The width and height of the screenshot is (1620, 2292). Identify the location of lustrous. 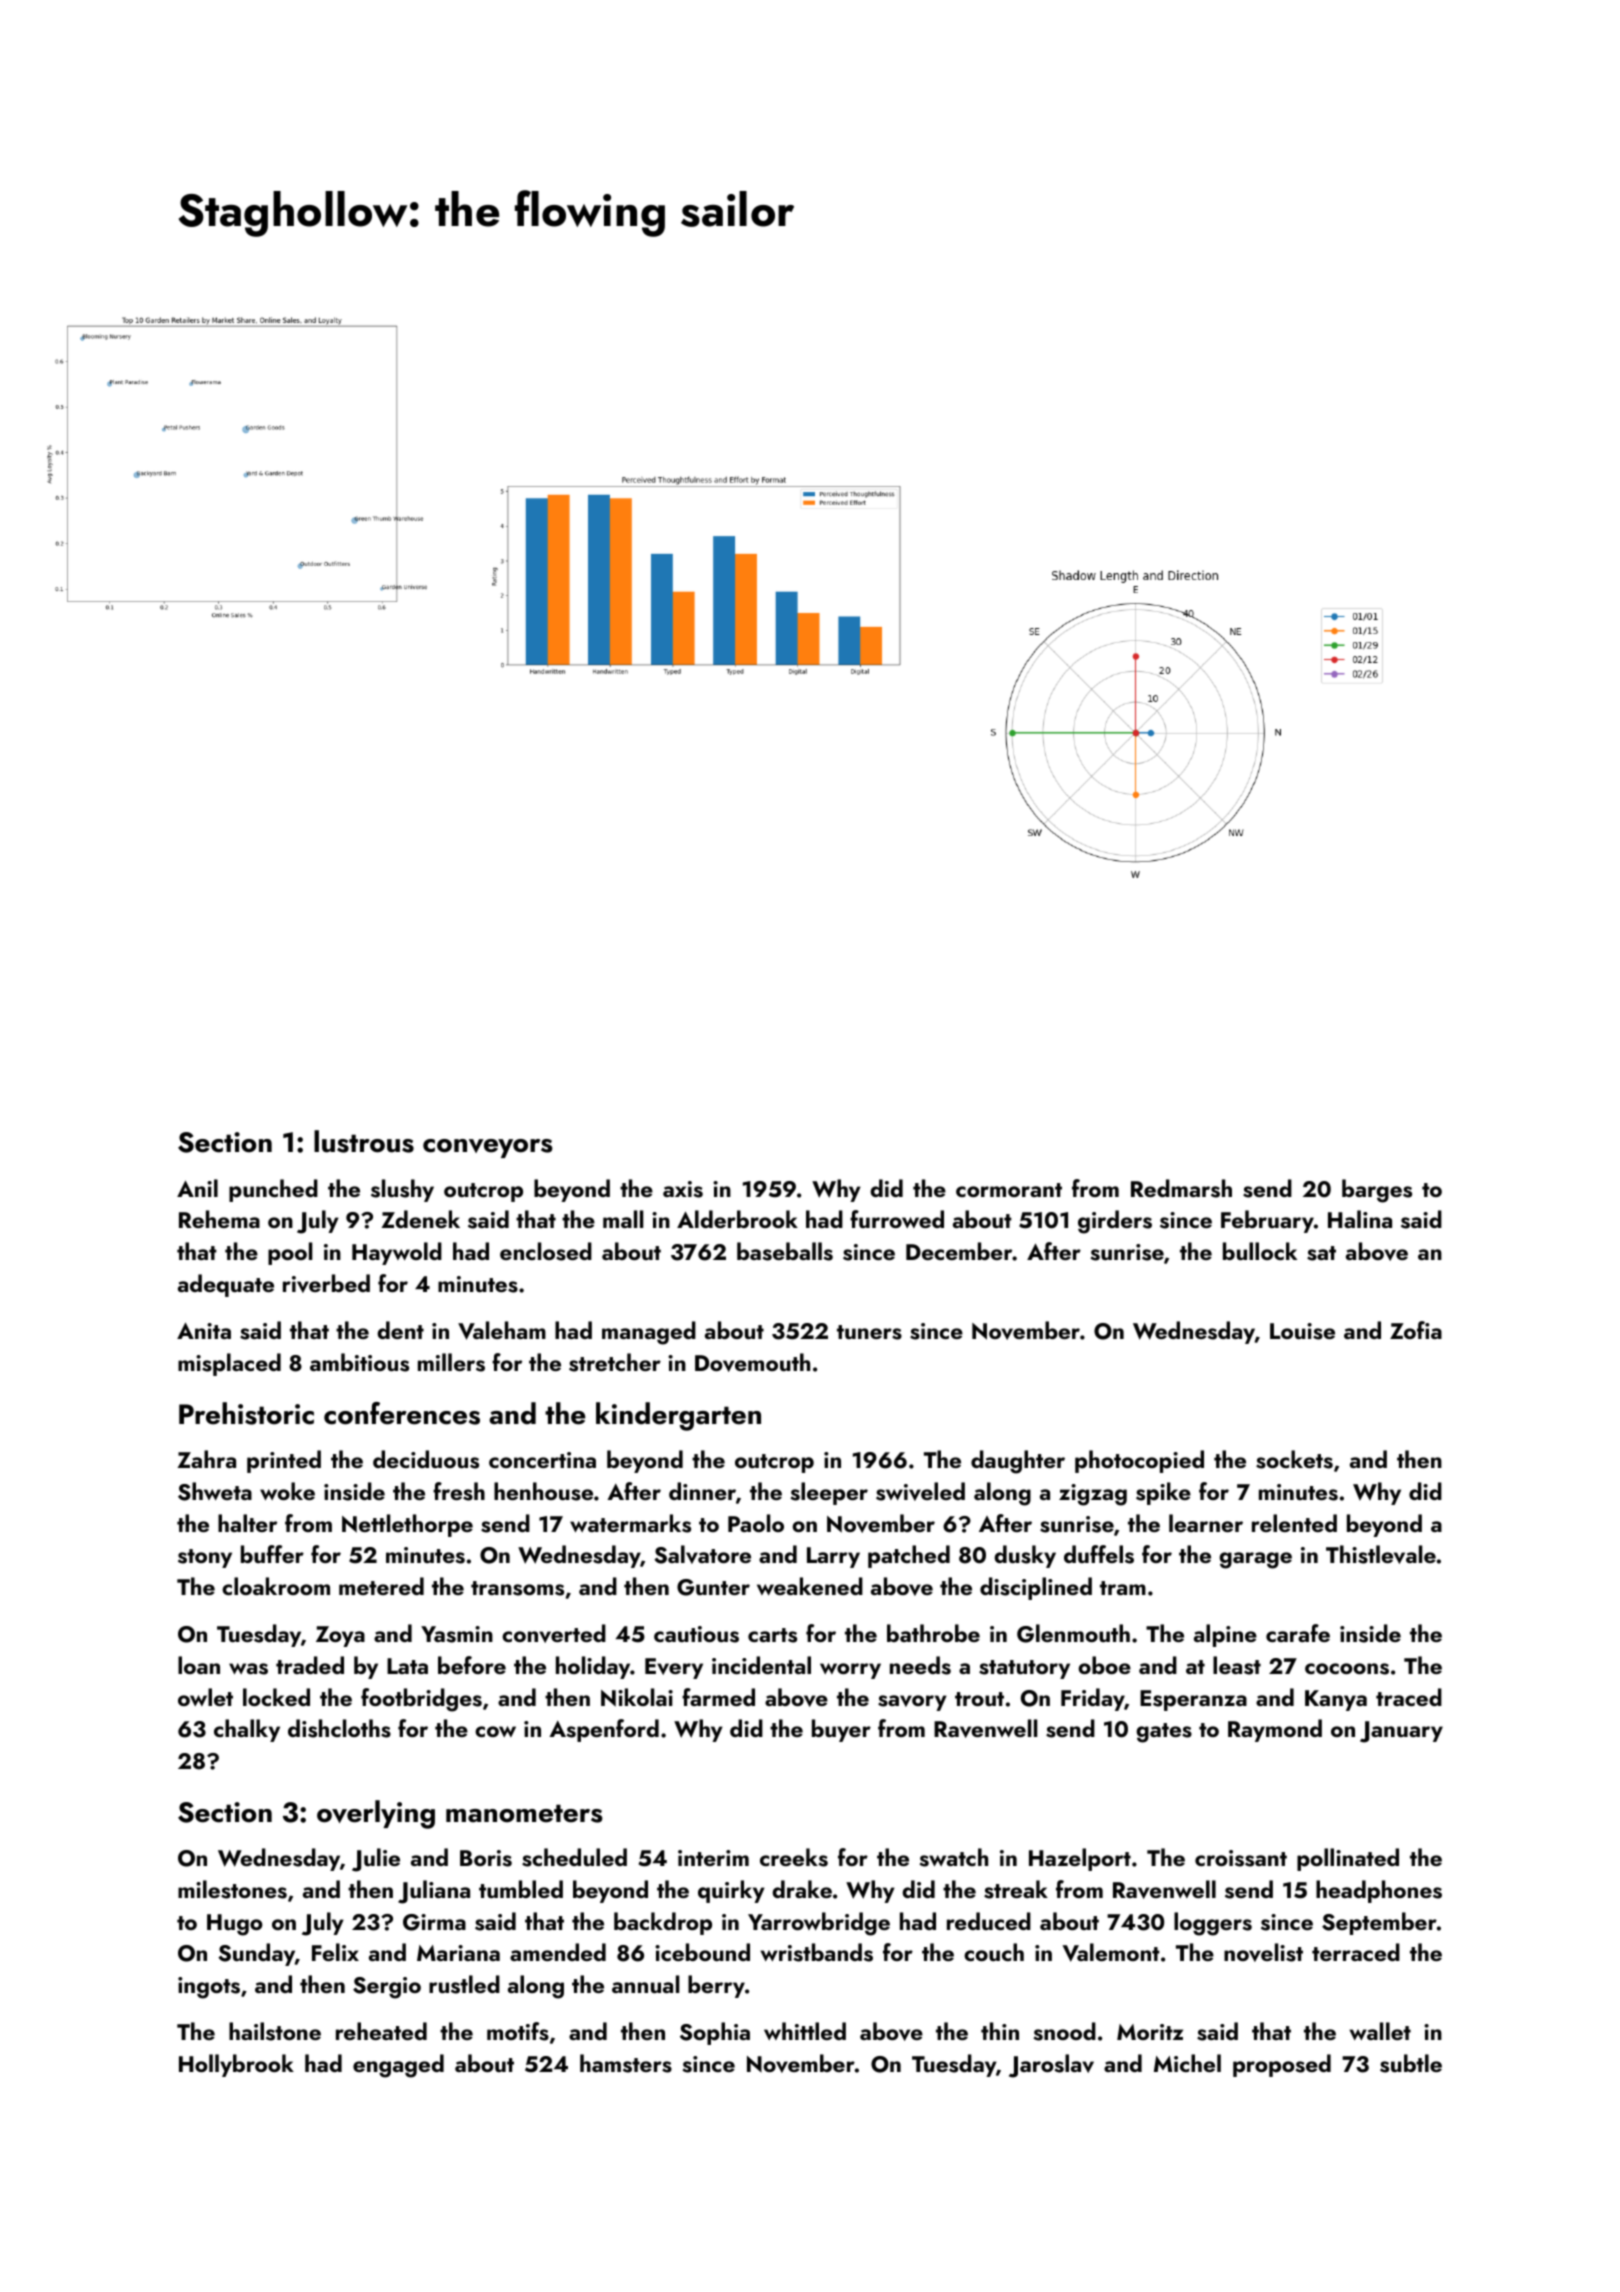
(364, 1141).
